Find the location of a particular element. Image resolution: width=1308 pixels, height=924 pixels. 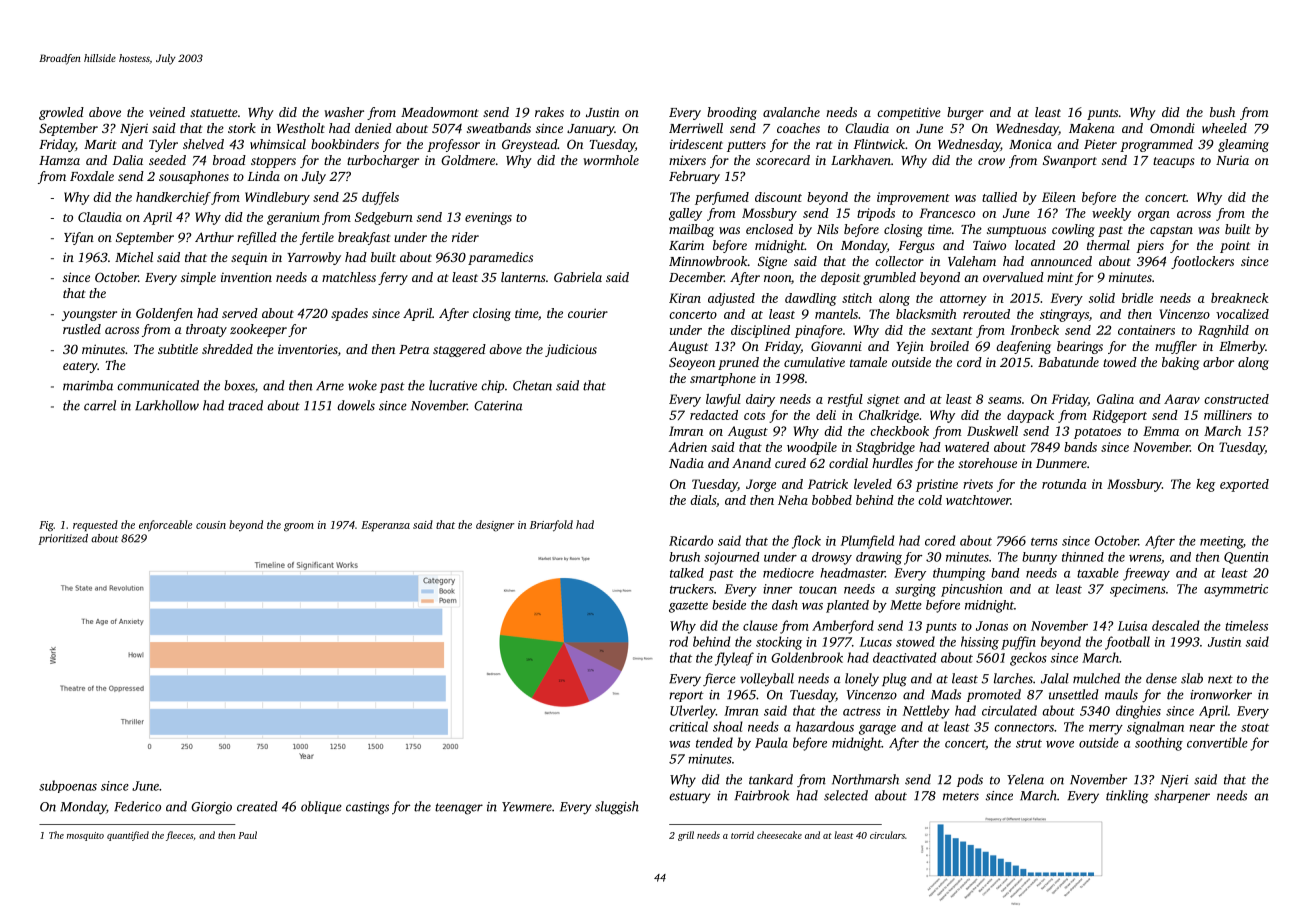

capstan is located at coordinates (1171, 231).
